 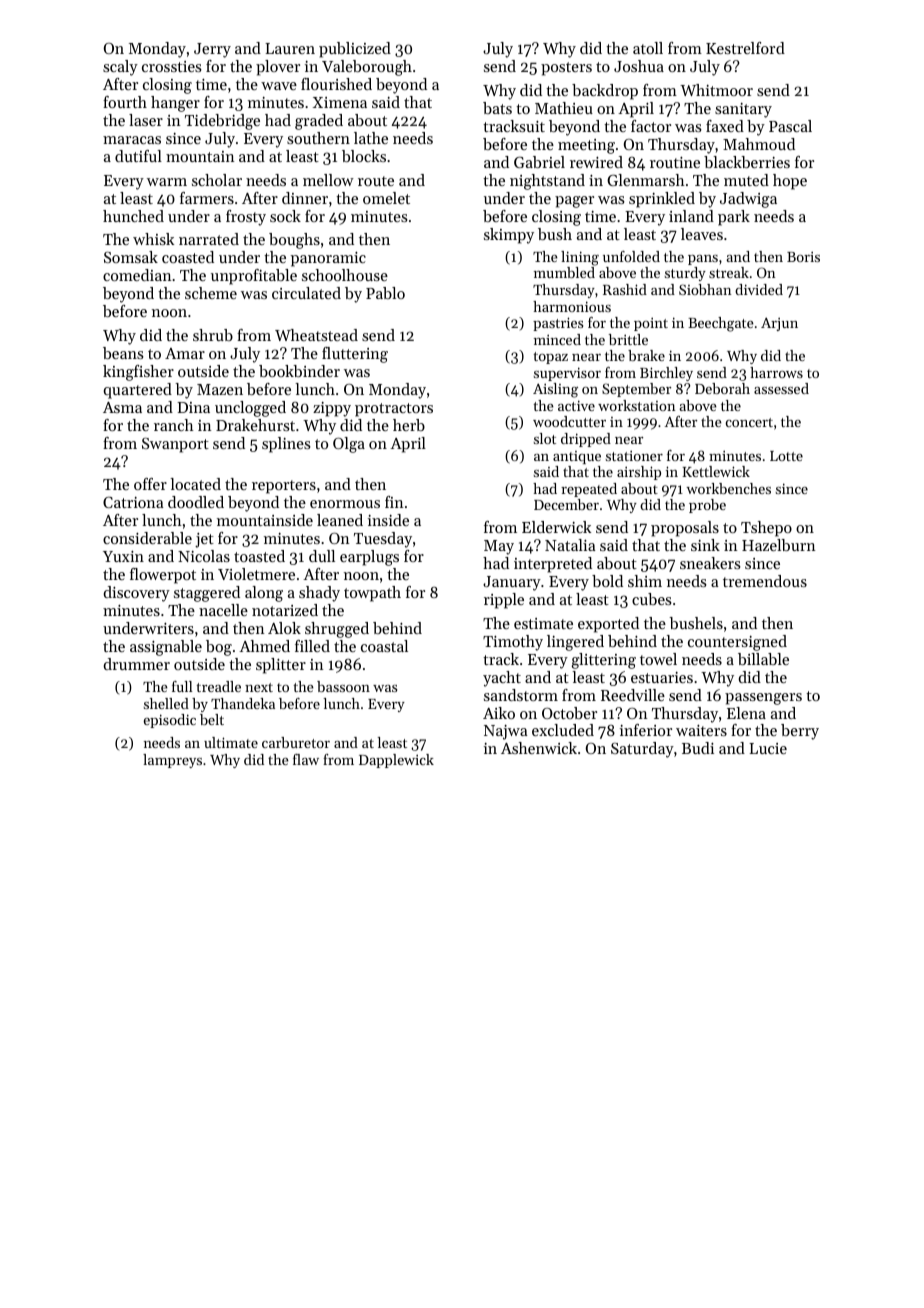 What do you see at coordinates (196, 502) in the screenshot?
I see `doodled` at bounding box center [196, 502].
